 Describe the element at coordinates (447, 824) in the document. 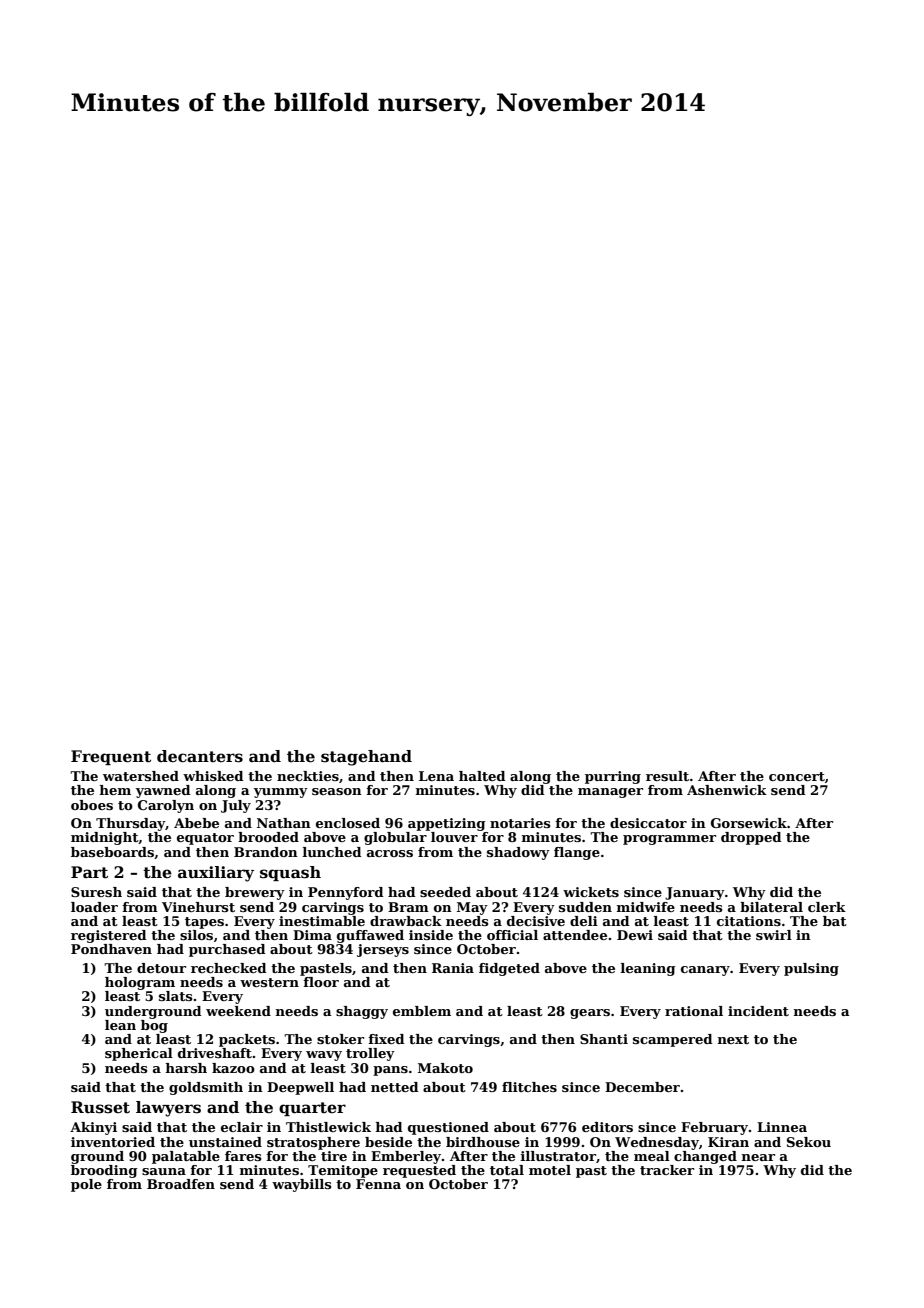

I see `appetizing` at that location.
